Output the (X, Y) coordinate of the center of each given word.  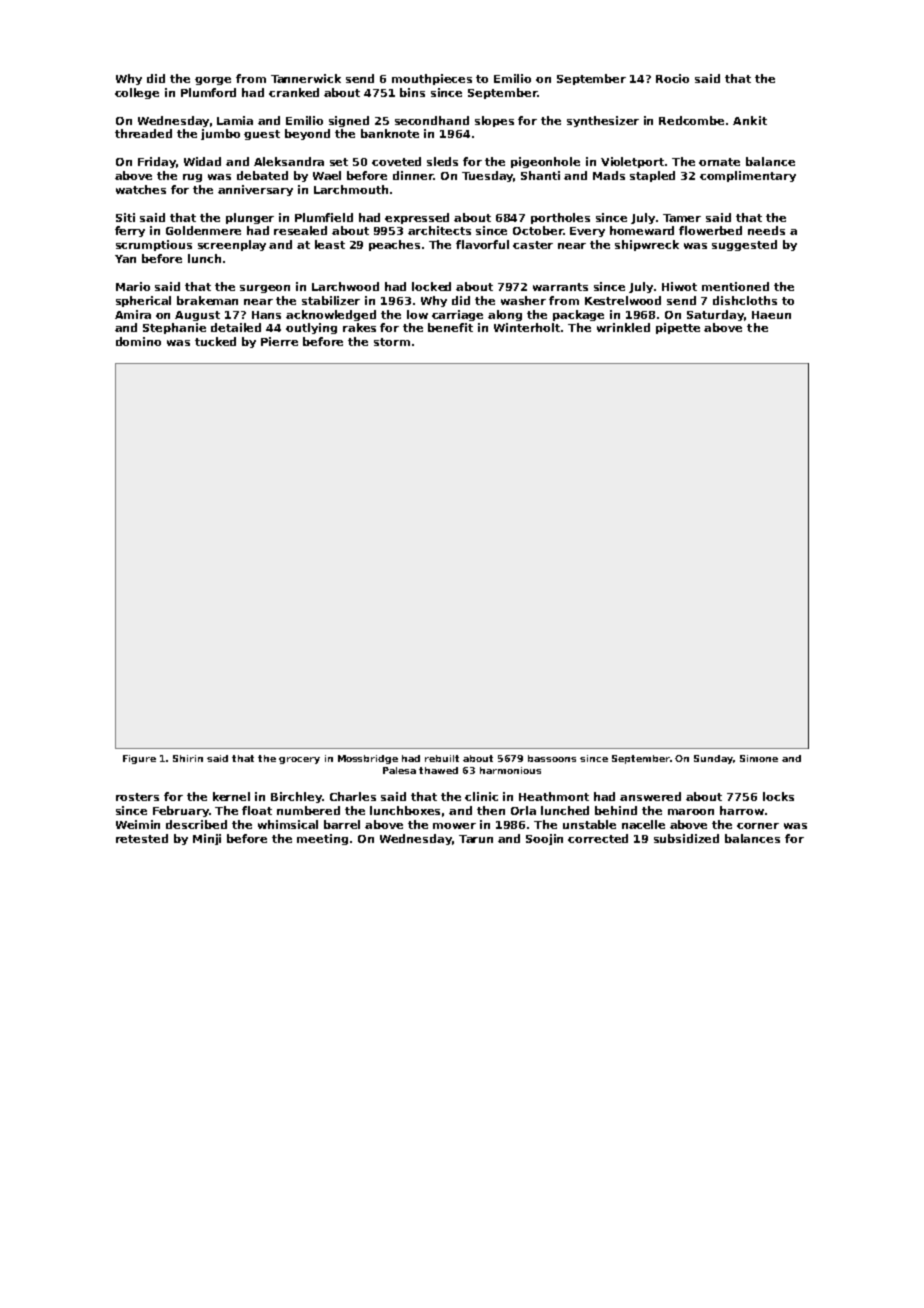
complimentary (748, 176)
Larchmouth (351, 189)
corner (758, 826)
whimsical (288, 824)
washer (523, 300)
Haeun (771, 315)
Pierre (279, 341)
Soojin (544, 839)
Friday (157, 162)
